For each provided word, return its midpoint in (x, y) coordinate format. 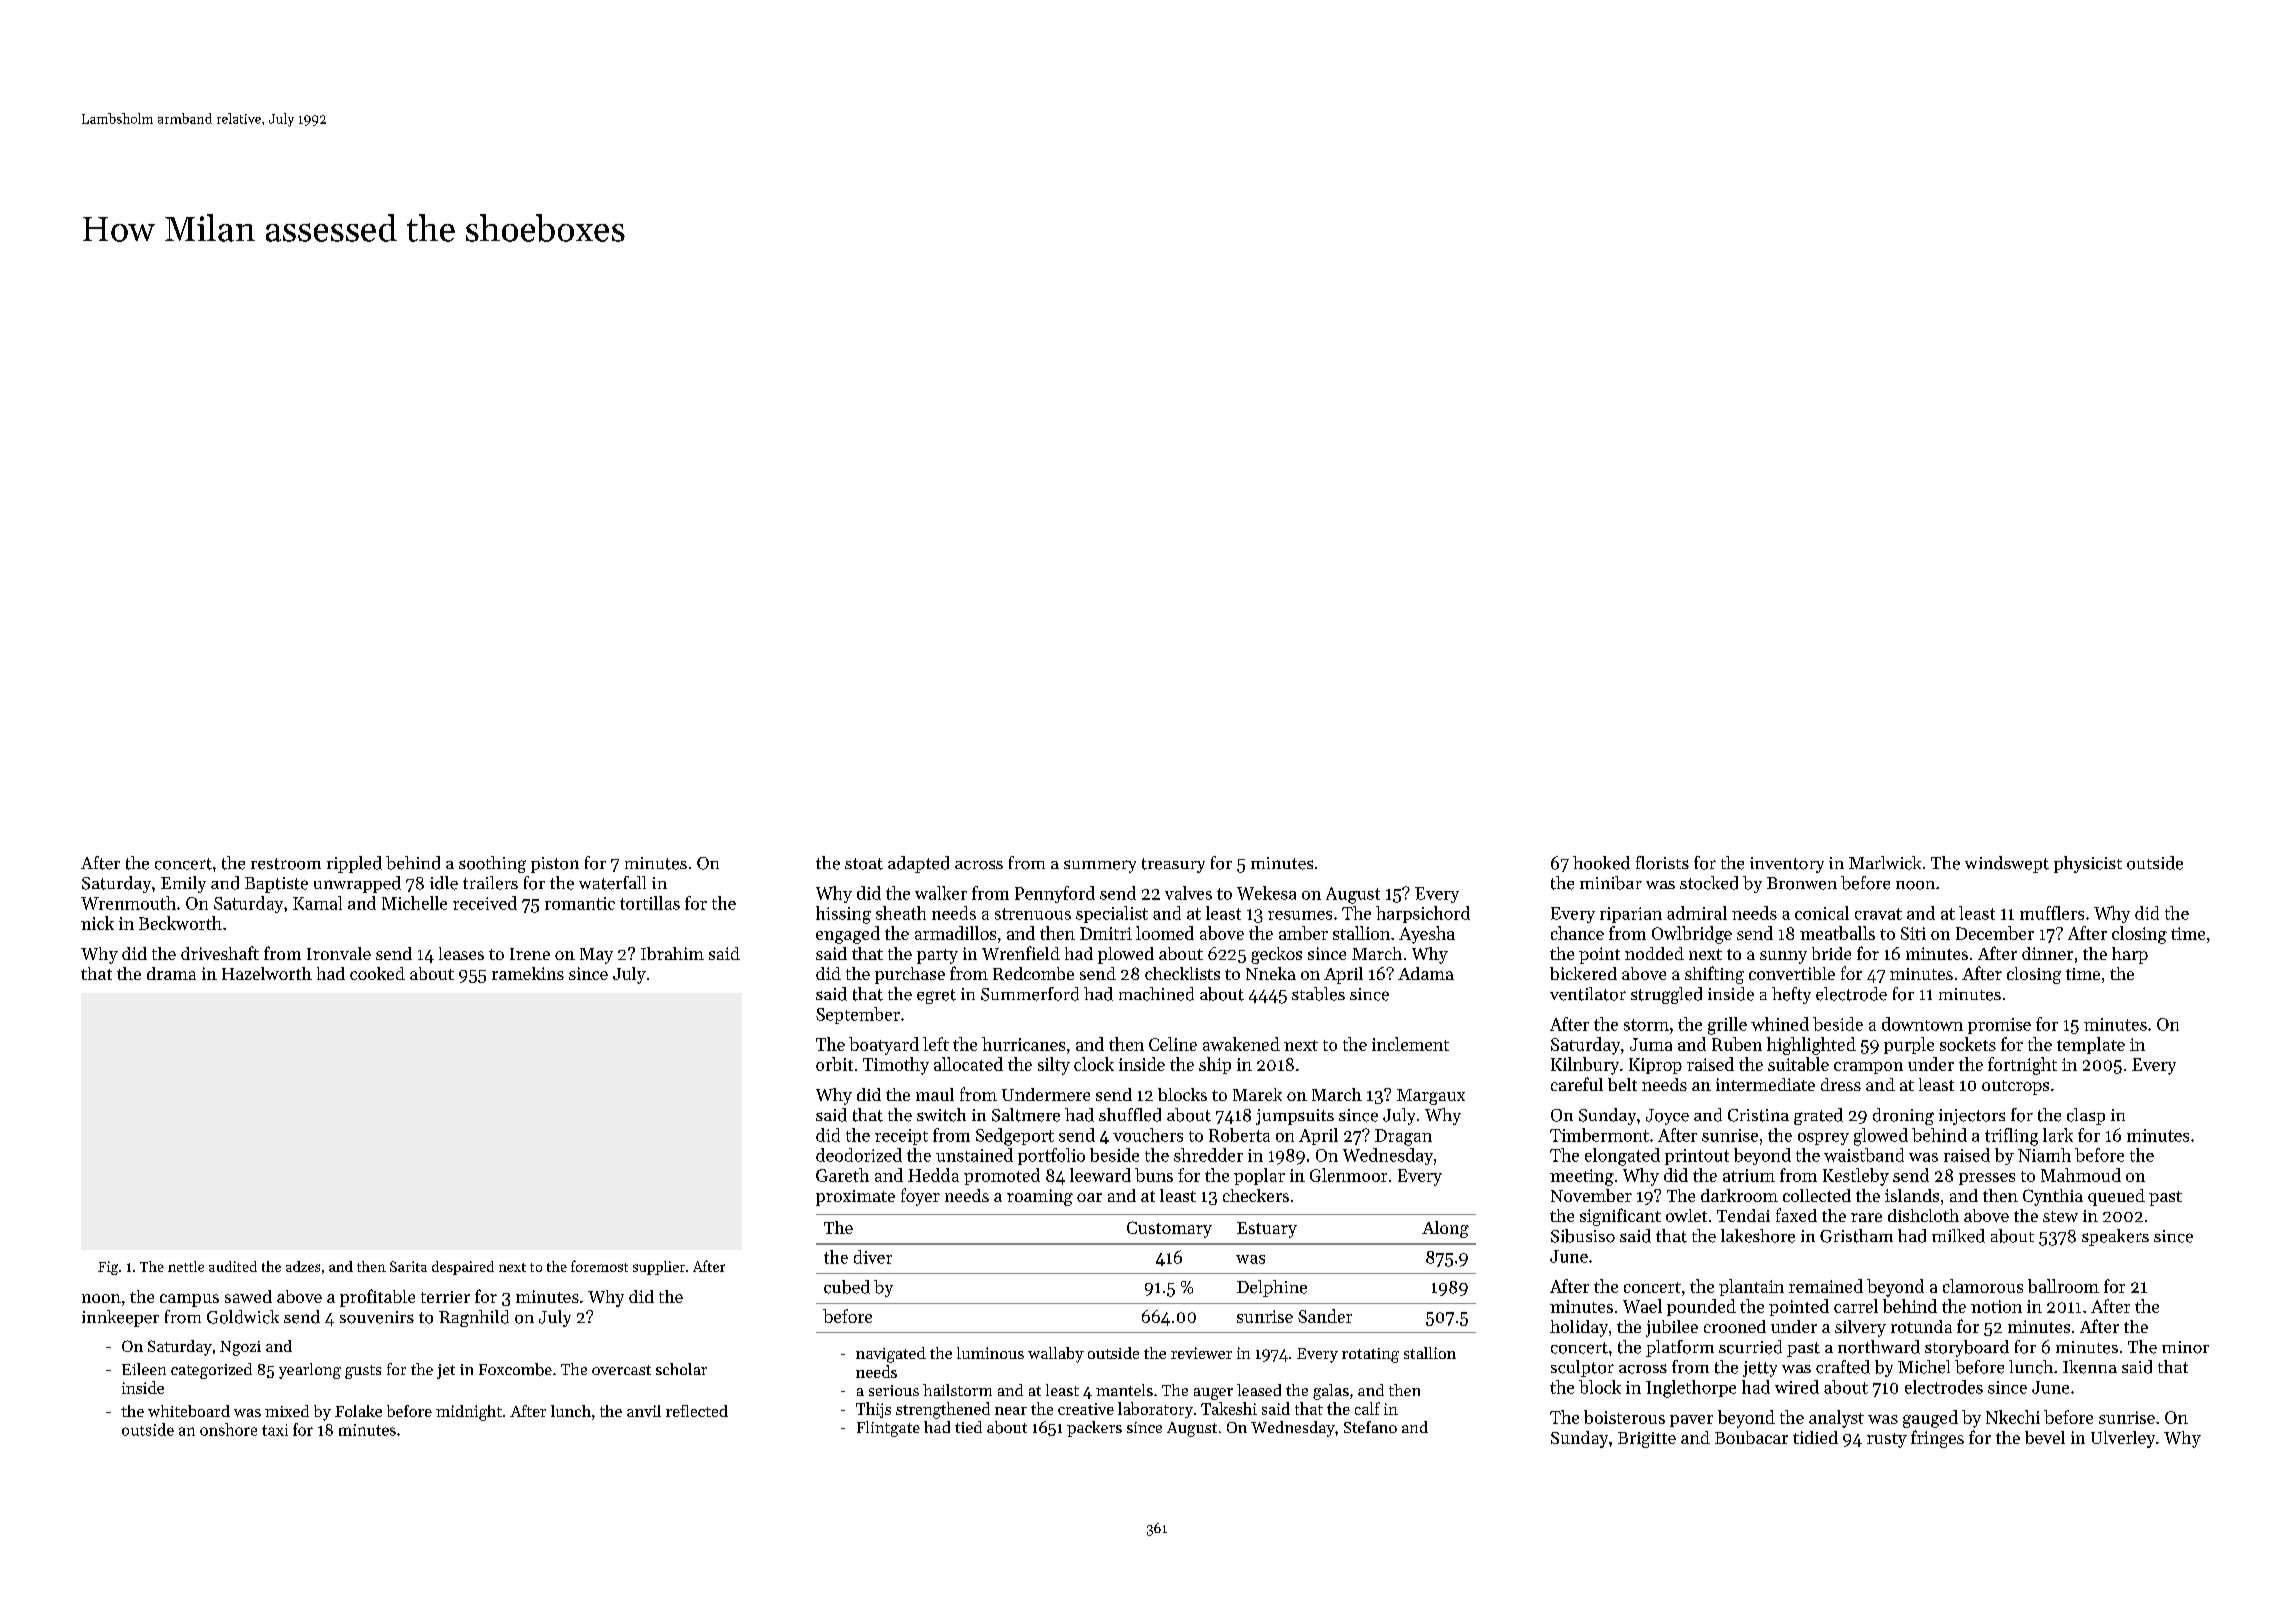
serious (894, 1390)
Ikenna (2090, 1367)
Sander (1325, 1316)
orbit (834, 1064)
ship (1215, 1065)
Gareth (842, 1175)
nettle (186, 1266)
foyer (920, 1197)
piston (555, 865)
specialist (1112, 914)
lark (2058, 1135)
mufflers (2052, 913)
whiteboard (189, 1411)
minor (2185, 1347)
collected (1817, 1195)
